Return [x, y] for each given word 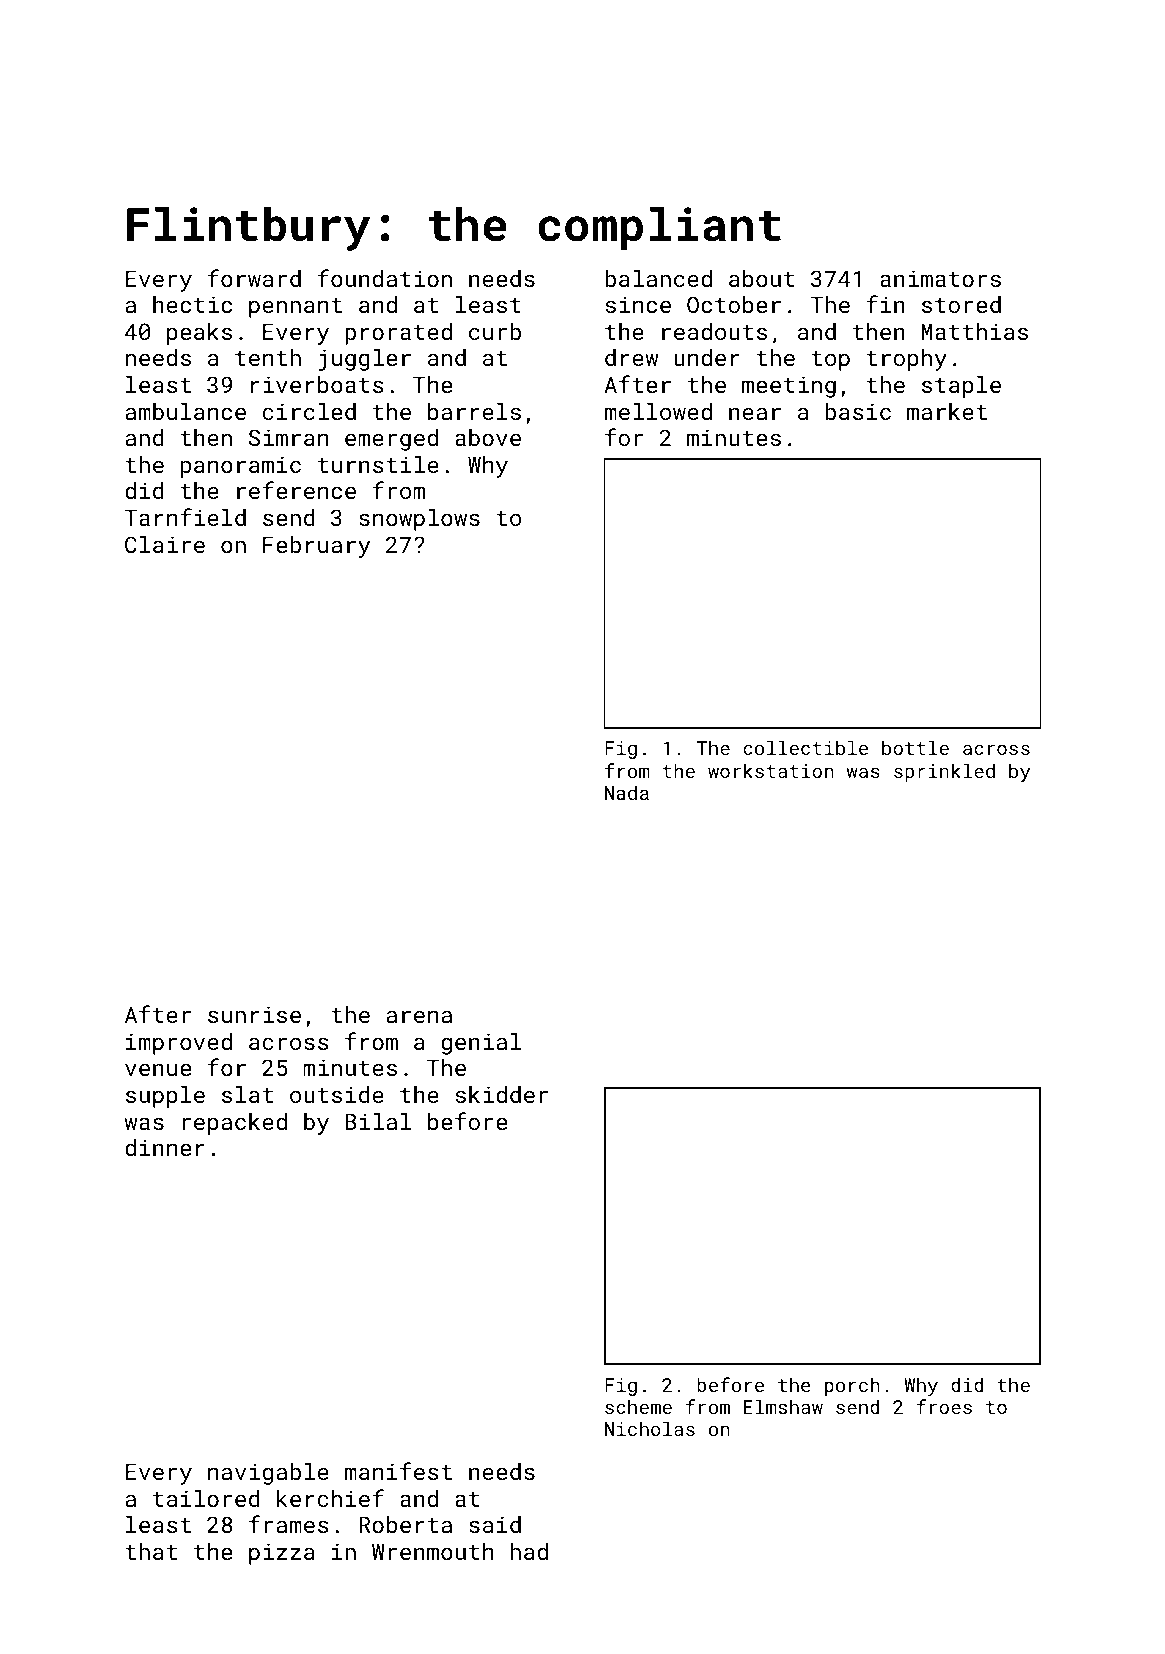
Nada [627, 792]
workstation [770, 770]
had [529, 1551]
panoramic [241, 467]
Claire [165, 544]
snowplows [419, 520]
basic [858, 411]
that [151, 1551]
